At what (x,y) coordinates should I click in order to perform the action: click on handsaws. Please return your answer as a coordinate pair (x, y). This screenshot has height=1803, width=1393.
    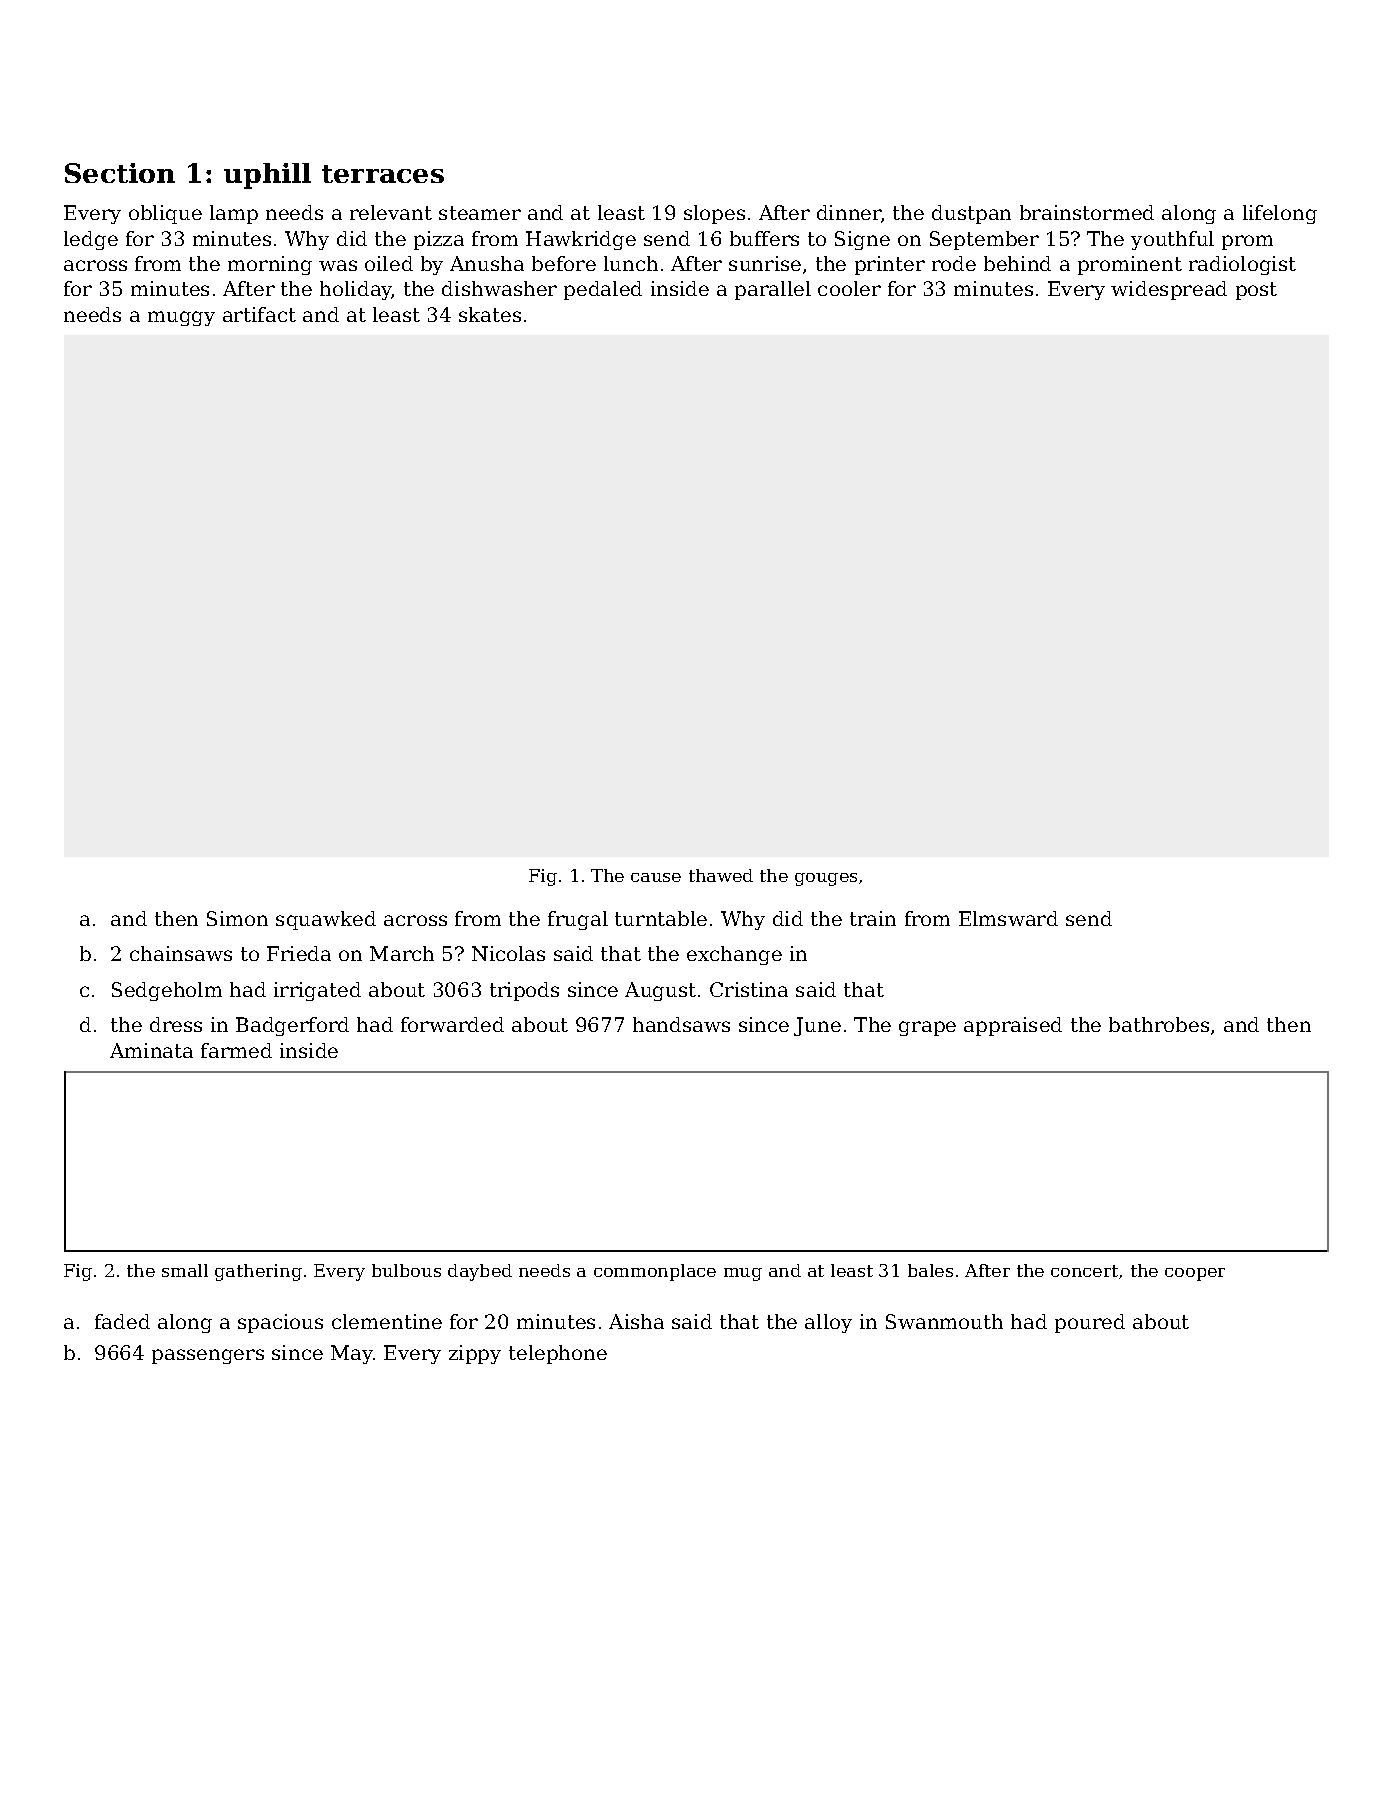
    Looking at the image, I should click on (681, 1024).
